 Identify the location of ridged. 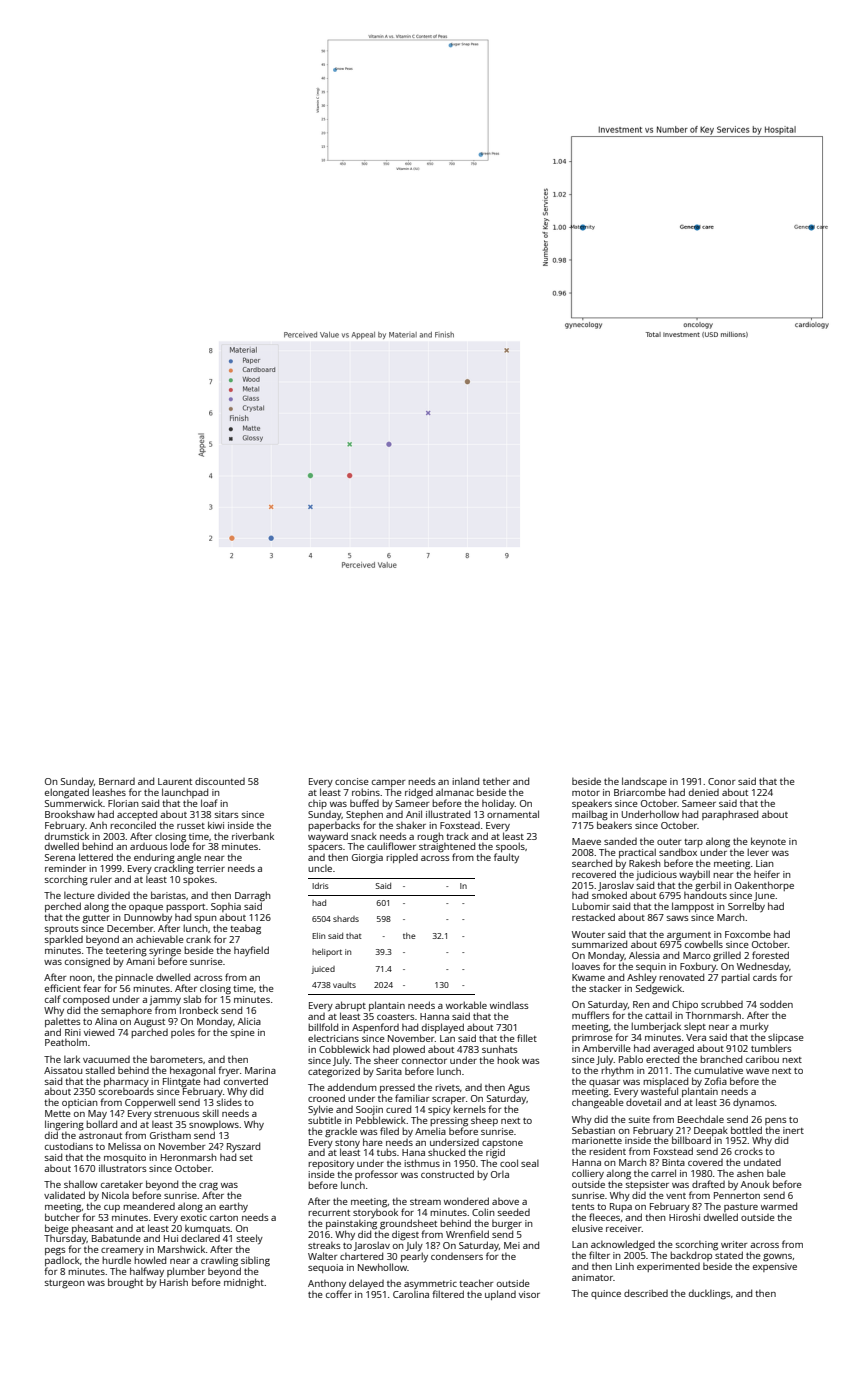
(419, 793).
